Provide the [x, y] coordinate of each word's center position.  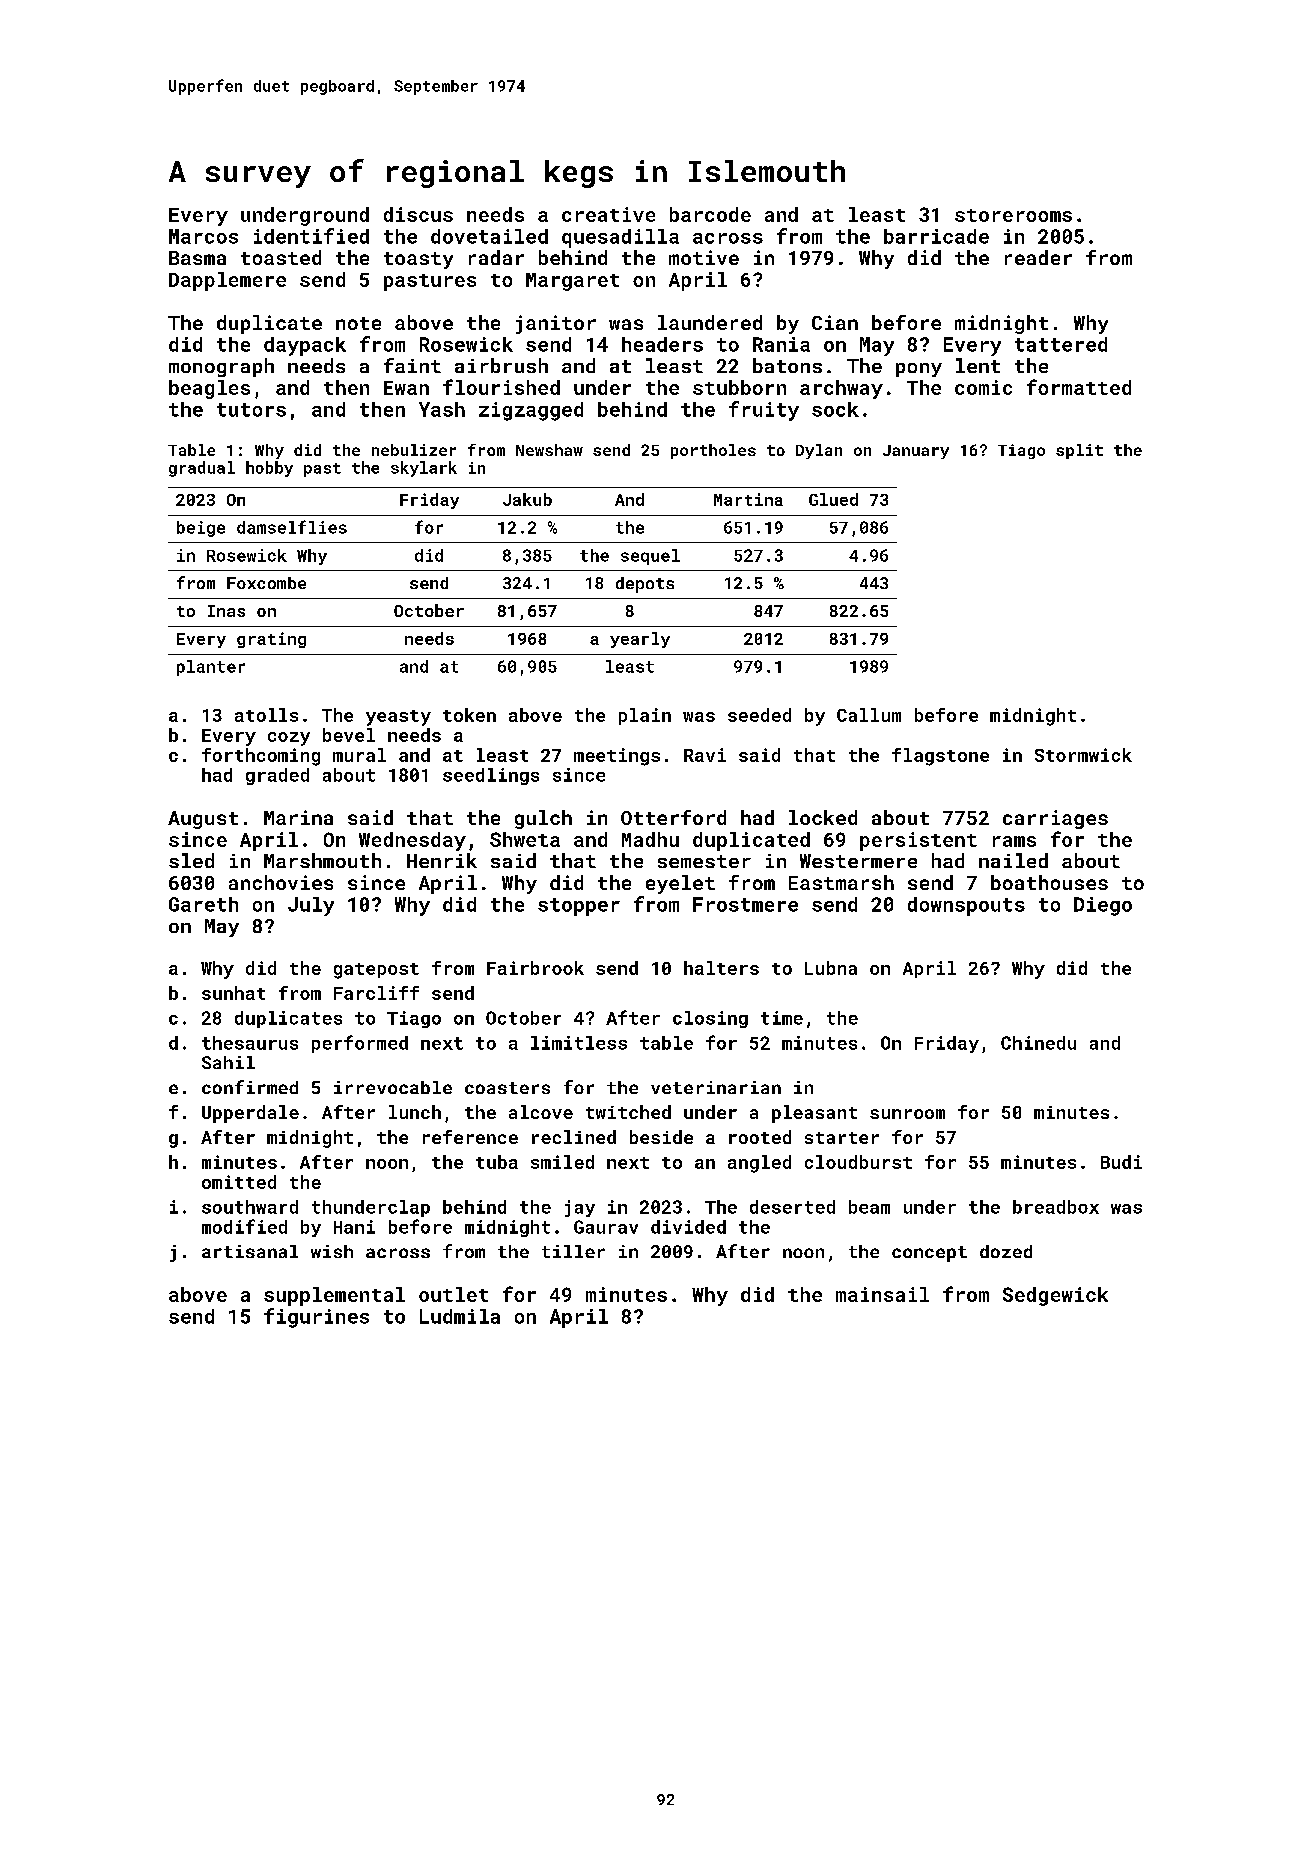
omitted [239, 1182]
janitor [556, 324]
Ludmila [460, 1316]
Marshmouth [322, 860]
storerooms [1013, 215]
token [469, 715]
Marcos [203, 236]
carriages [1055, 819]
